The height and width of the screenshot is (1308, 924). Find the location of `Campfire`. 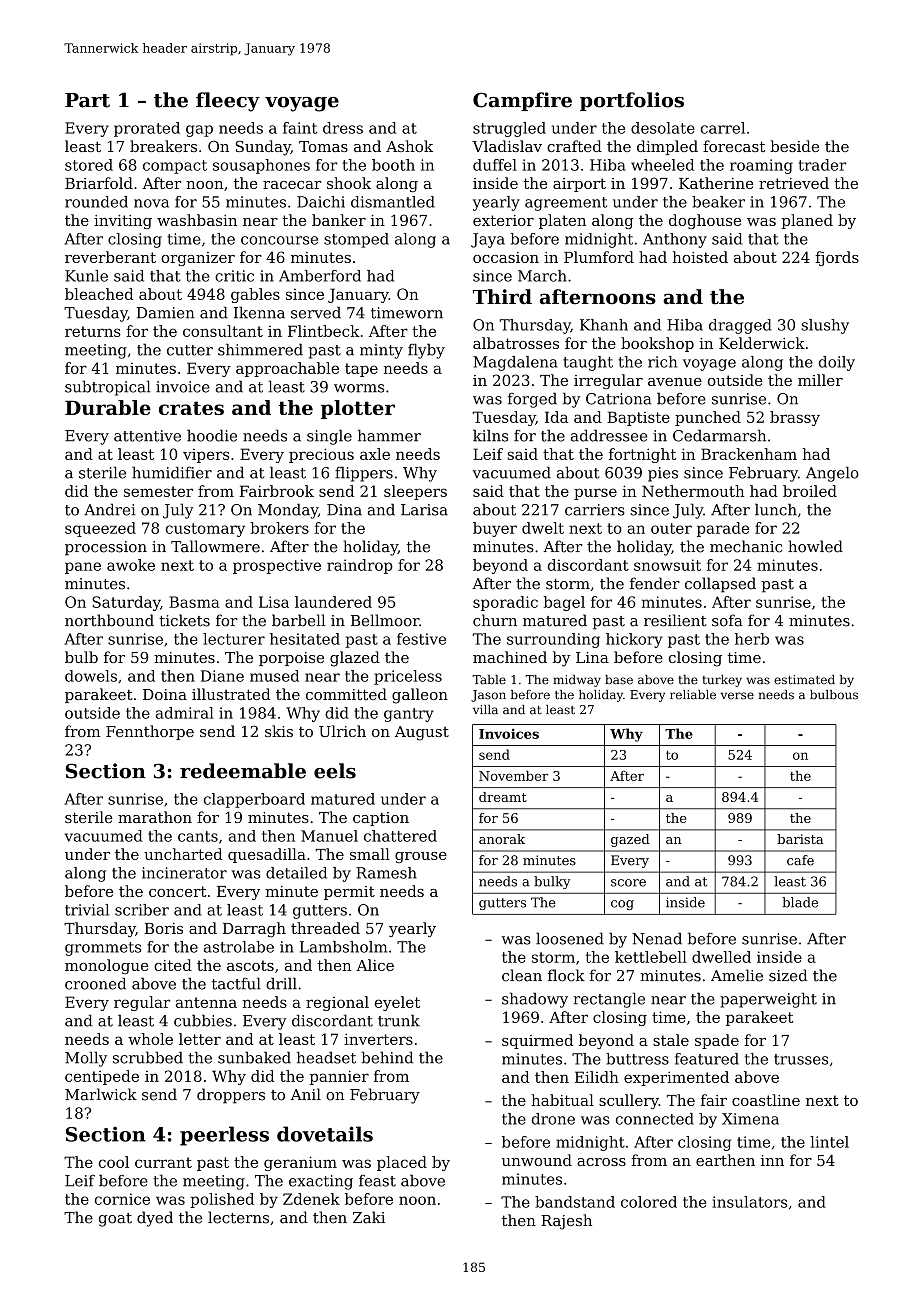

Campfire is located at coordinates (522, 101).
